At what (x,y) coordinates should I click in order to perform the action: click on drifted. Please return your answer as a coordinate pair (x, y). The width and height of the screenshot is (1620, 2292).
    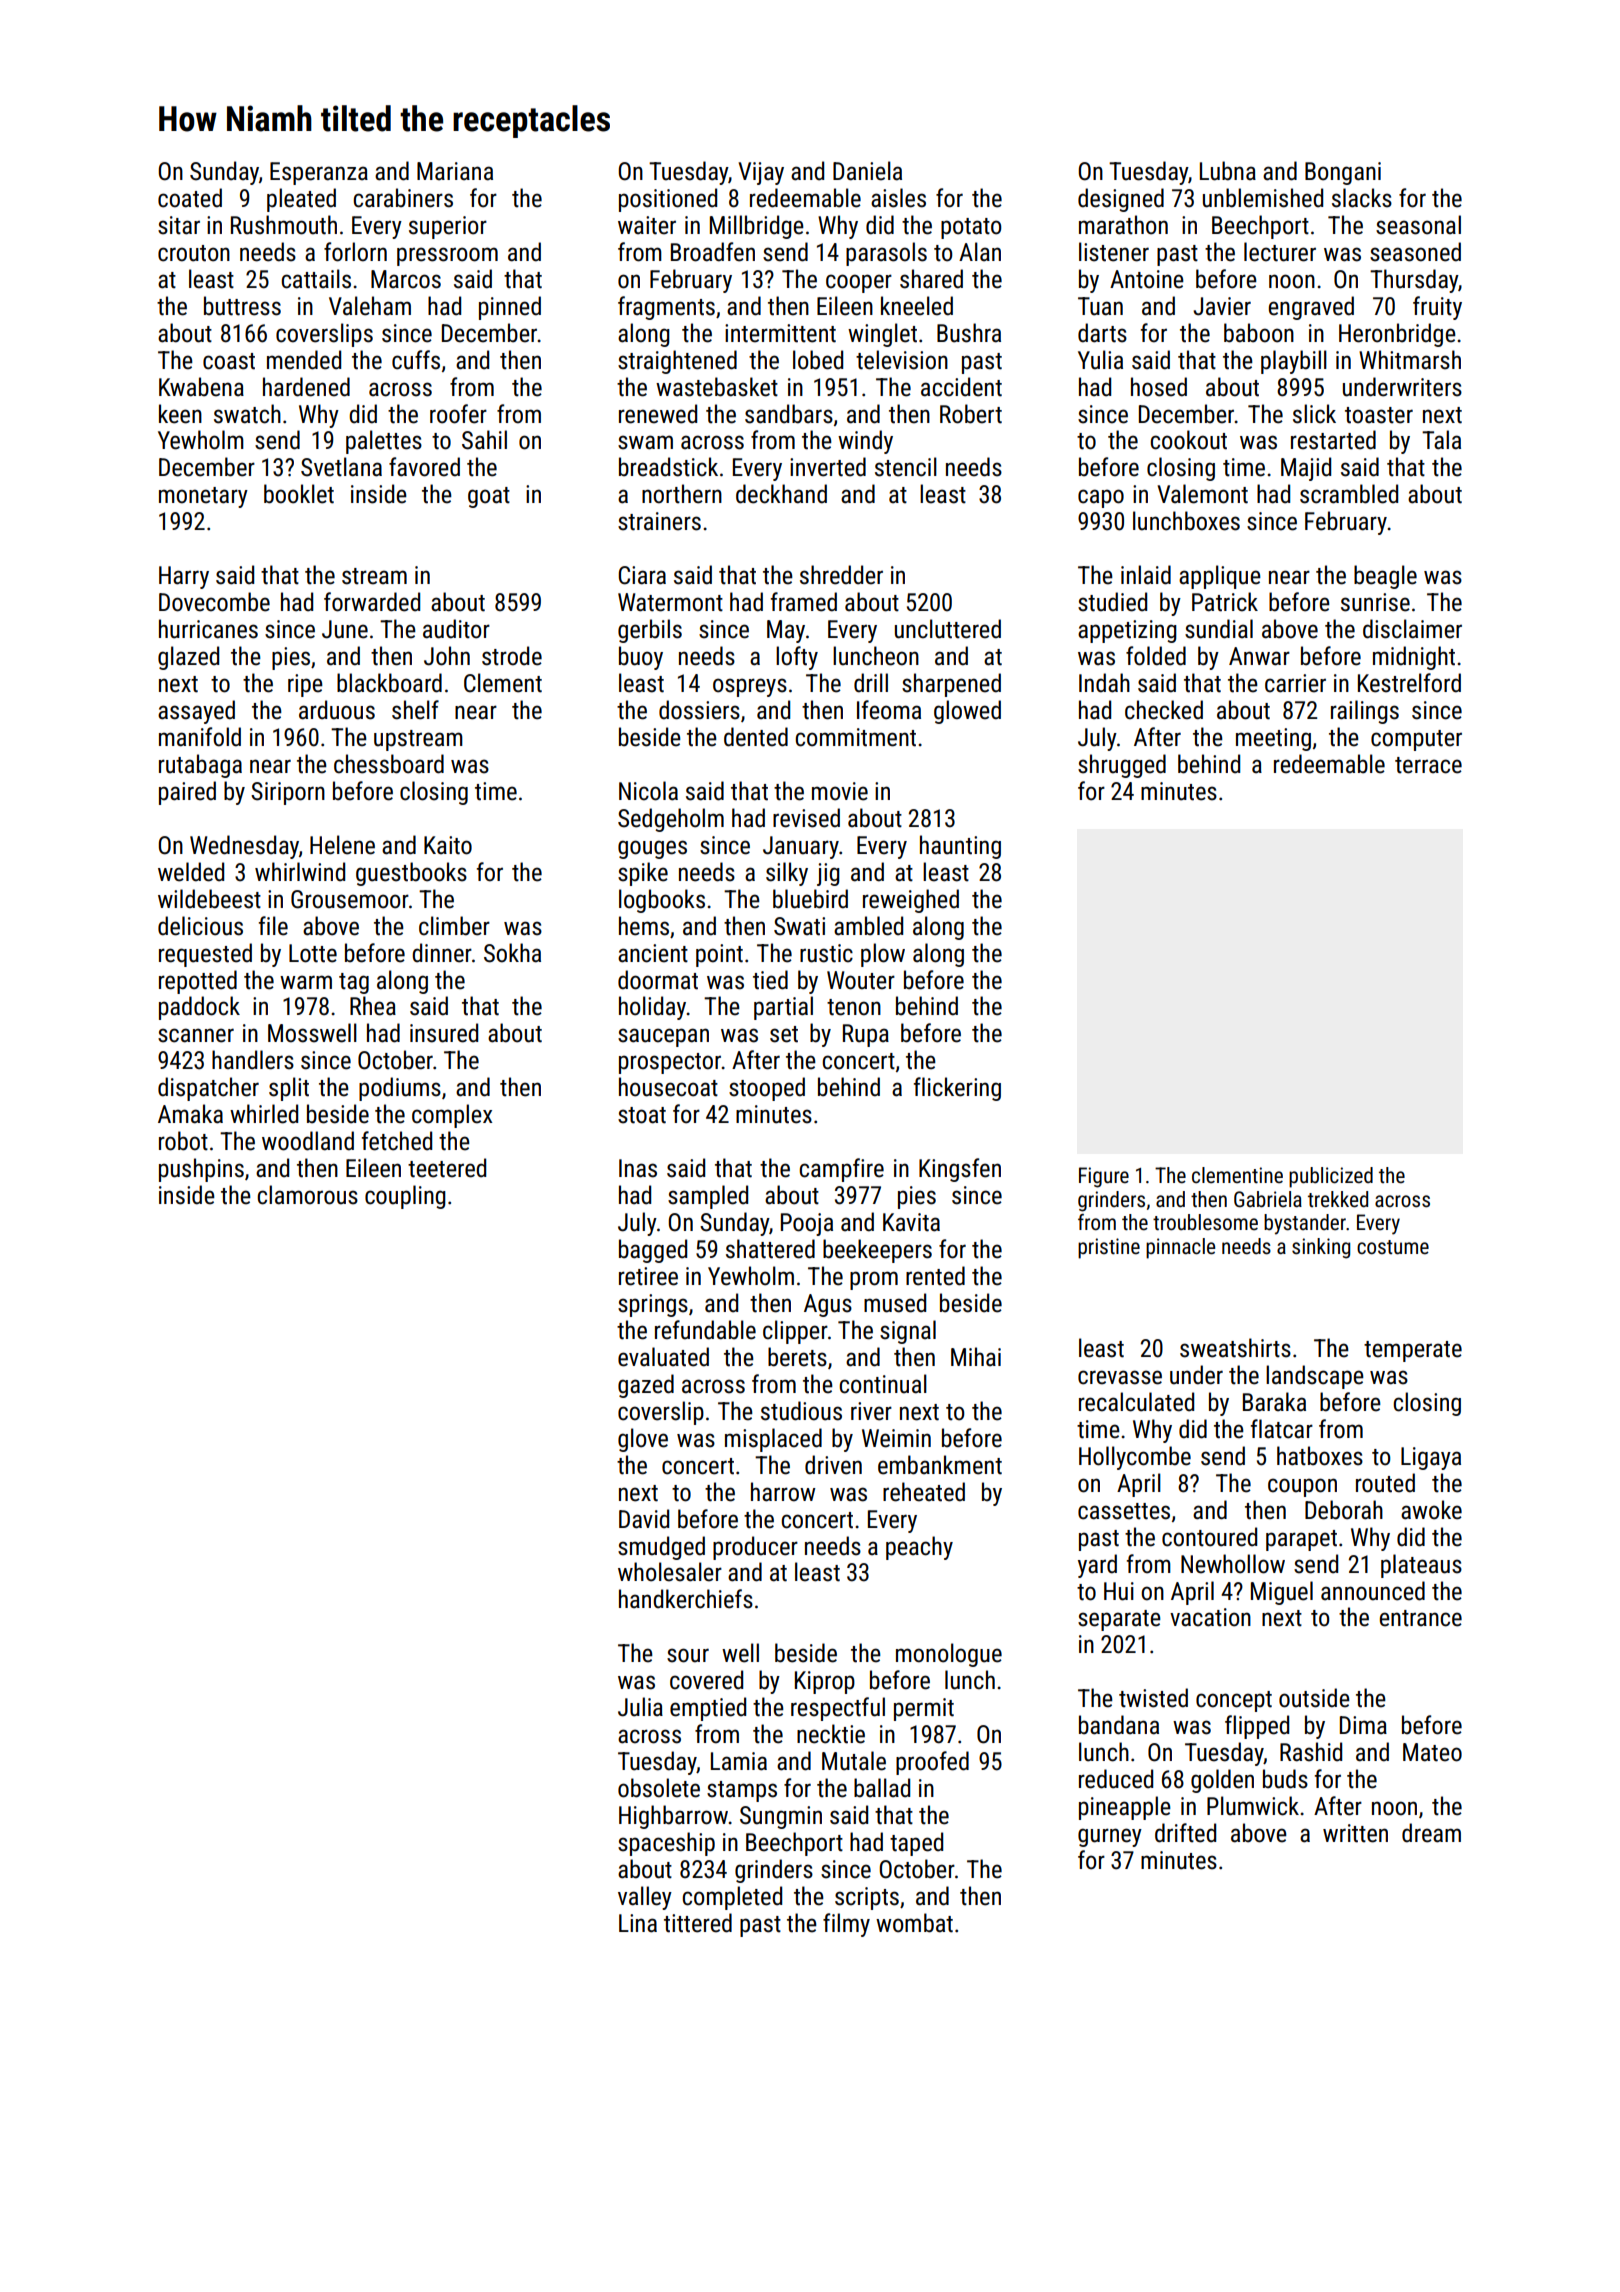
    Looking at the image, I should click on (1185, 1833).
